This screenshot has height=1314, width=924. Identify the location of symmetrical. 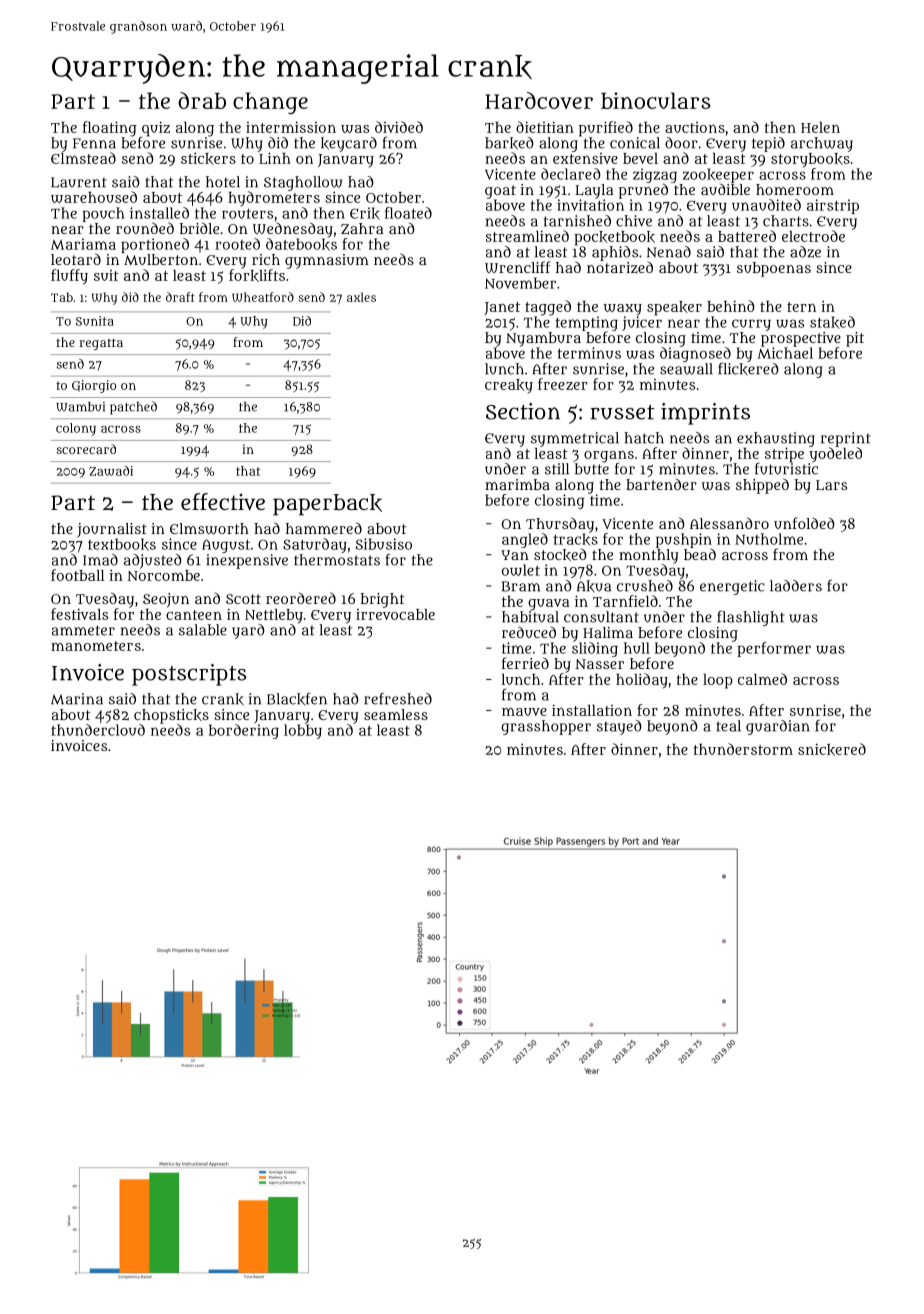
(575, 439).
